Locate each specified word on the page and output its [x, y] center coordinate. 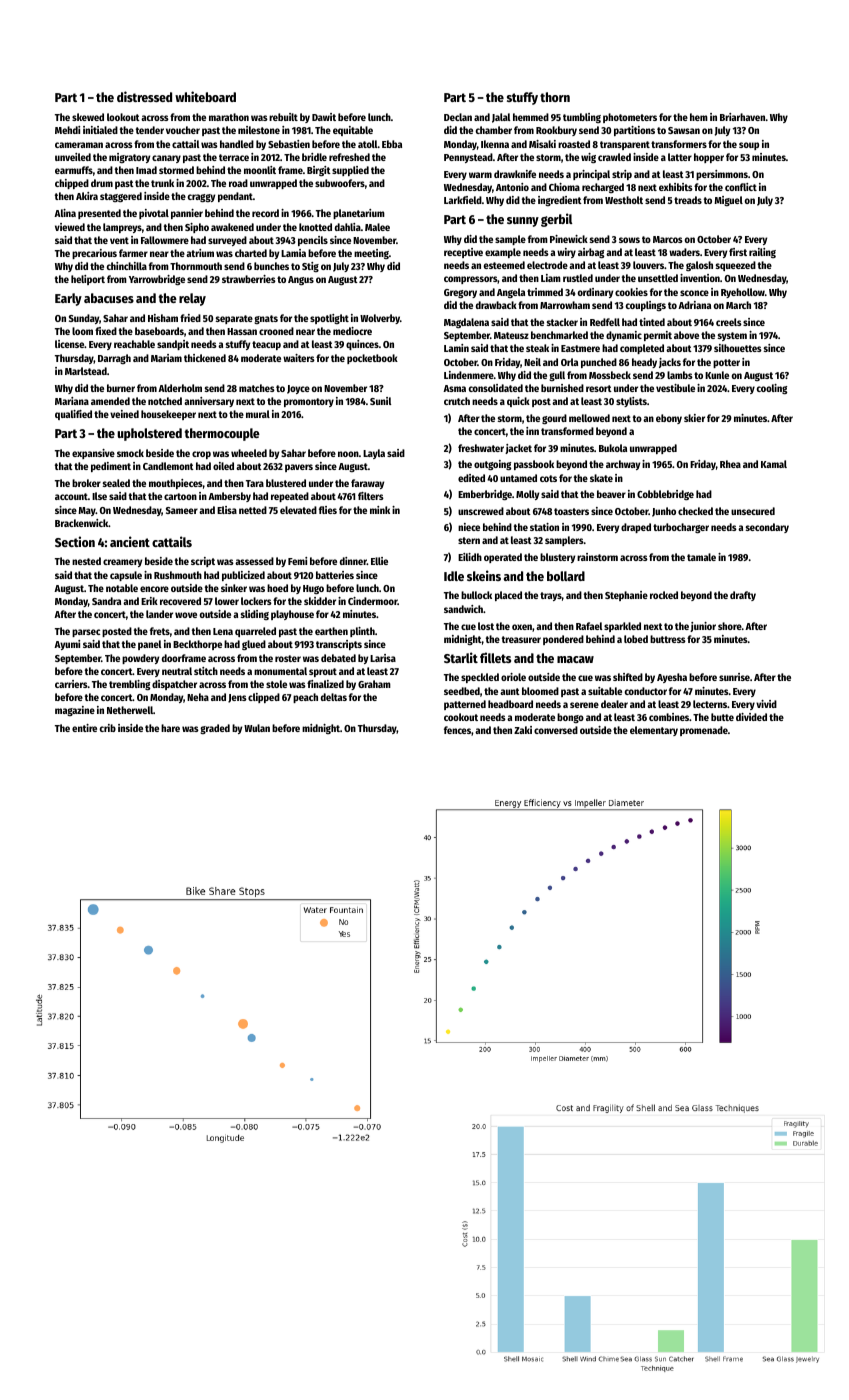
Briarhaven [742, 117]
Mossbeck [610, 375]
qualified [73, 415]
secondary [767, 528]
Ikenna [495, 144]
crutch [457, 401]
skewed [88, 117]
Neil [532, 362]
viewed [70, 227]
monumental [280, 671]
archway [623, 465]
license [70, 344]
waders [684, 252]
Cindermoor [373, 601]
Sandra [106, 601]
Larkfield [463, 200]
